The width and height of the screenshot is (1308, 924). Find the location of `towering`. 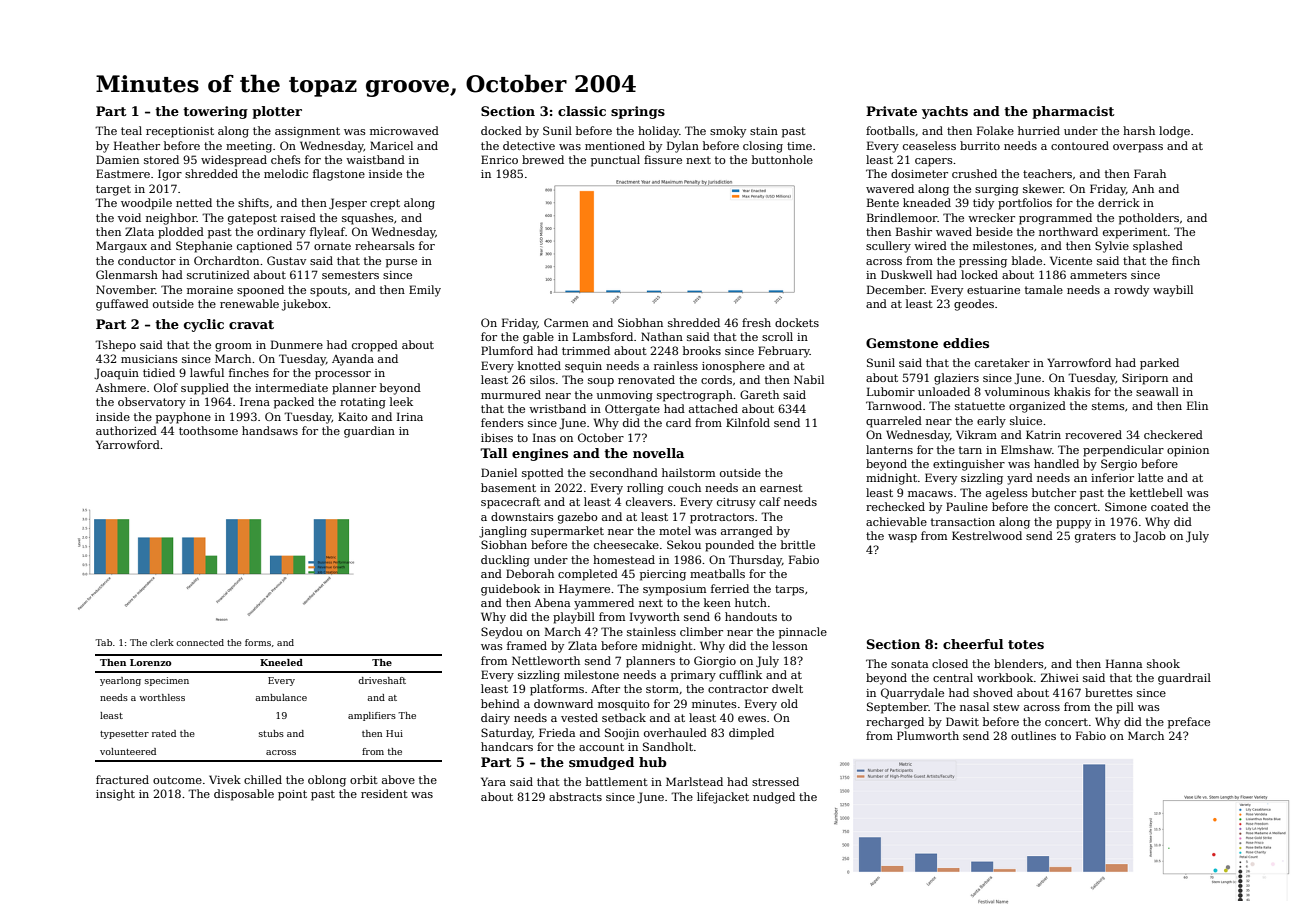

towering is located at coordinates (215, 112).
